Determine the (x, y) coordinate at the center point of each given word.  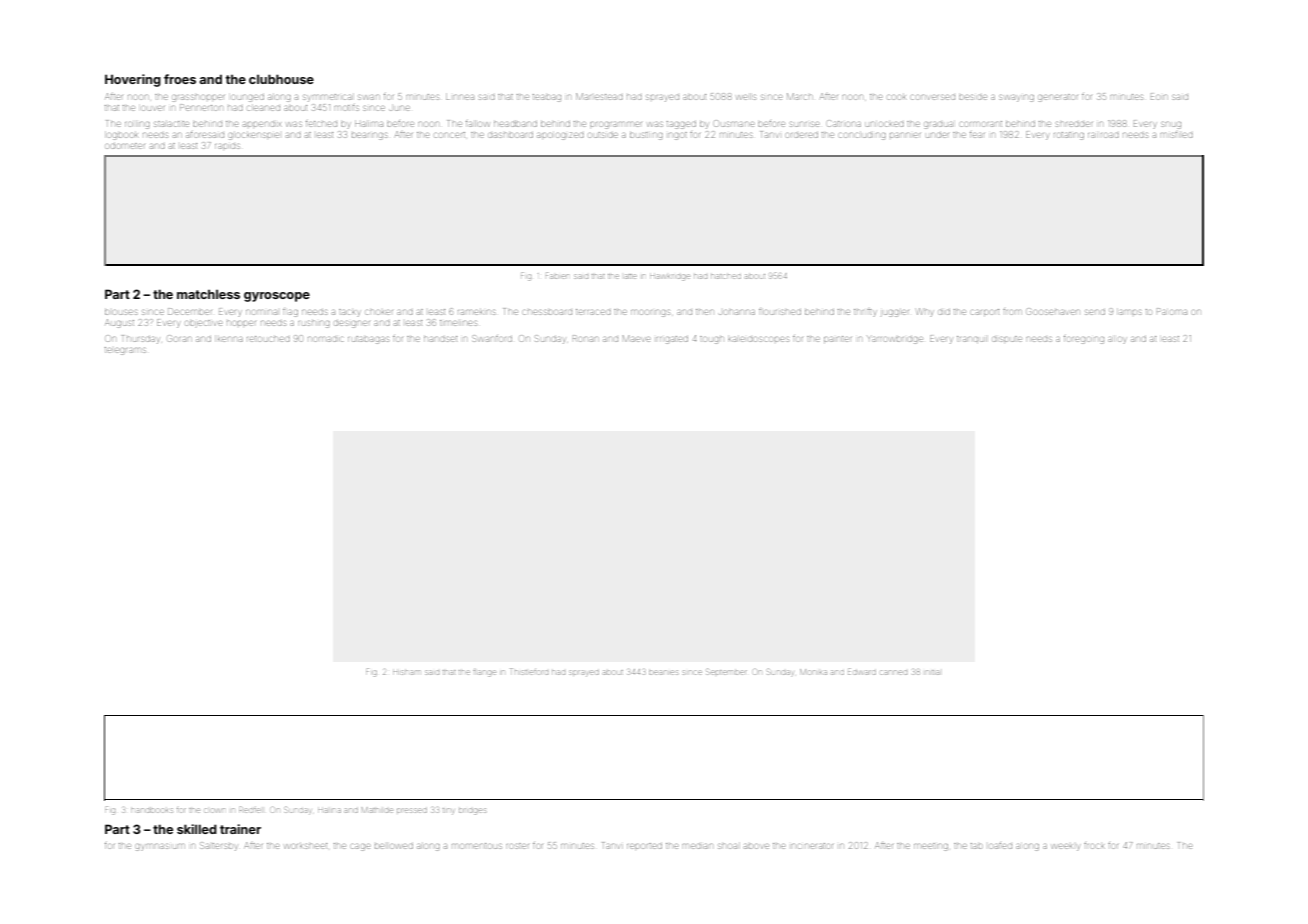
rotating (1069, 136)
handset (440, 339)
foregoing (1084, 340)
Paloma (1173, 311)
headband (515, 124)
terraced (593, 312)
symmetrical (327, 98)
